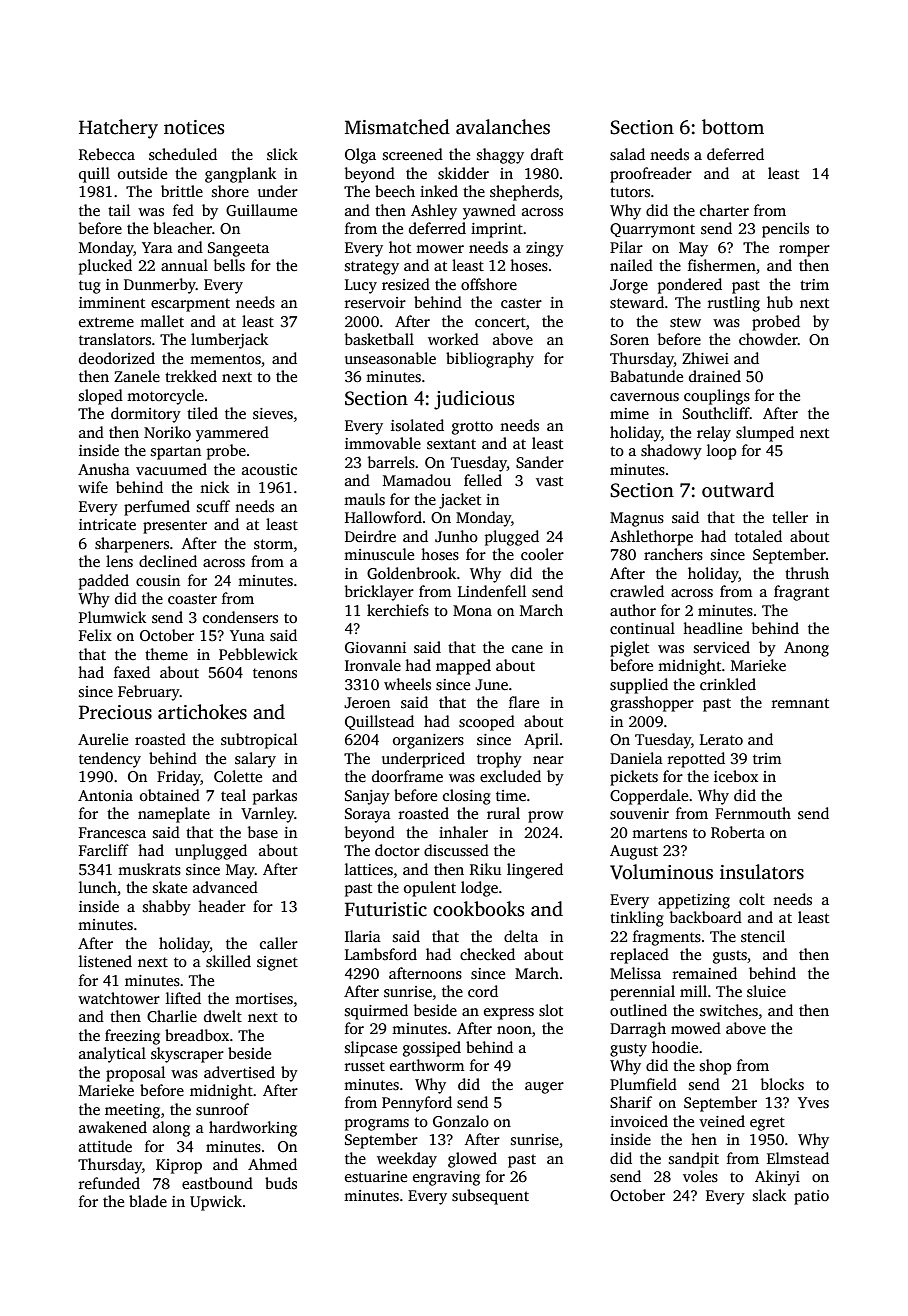 This screenshot has width=908, height=1316. Describe the element at coordinates (107, 154) in the screenshot. I see `Rebecca` at that location.
